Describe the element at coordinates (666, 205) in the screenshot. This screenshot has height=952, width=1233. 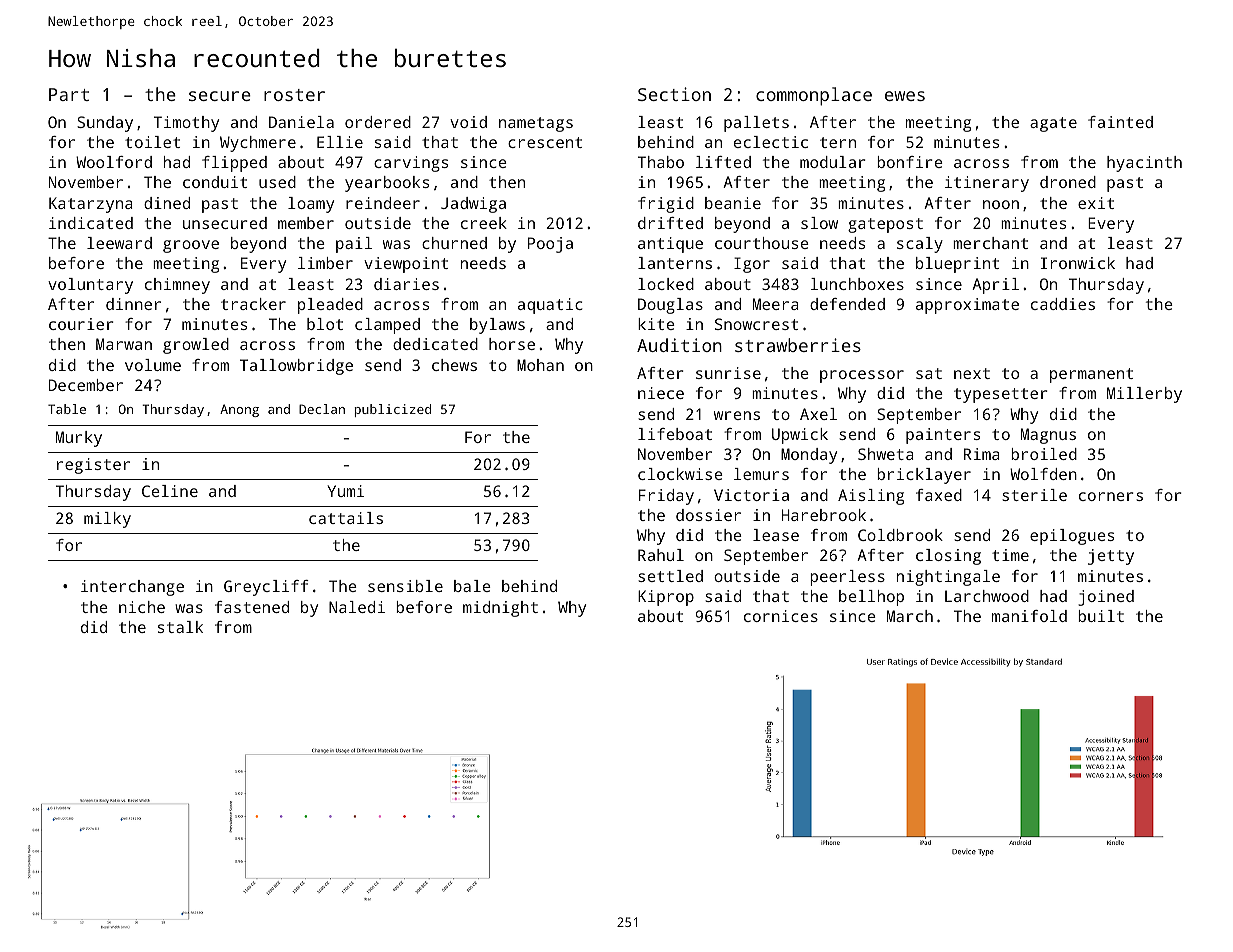
I see `frigid` at that location.
